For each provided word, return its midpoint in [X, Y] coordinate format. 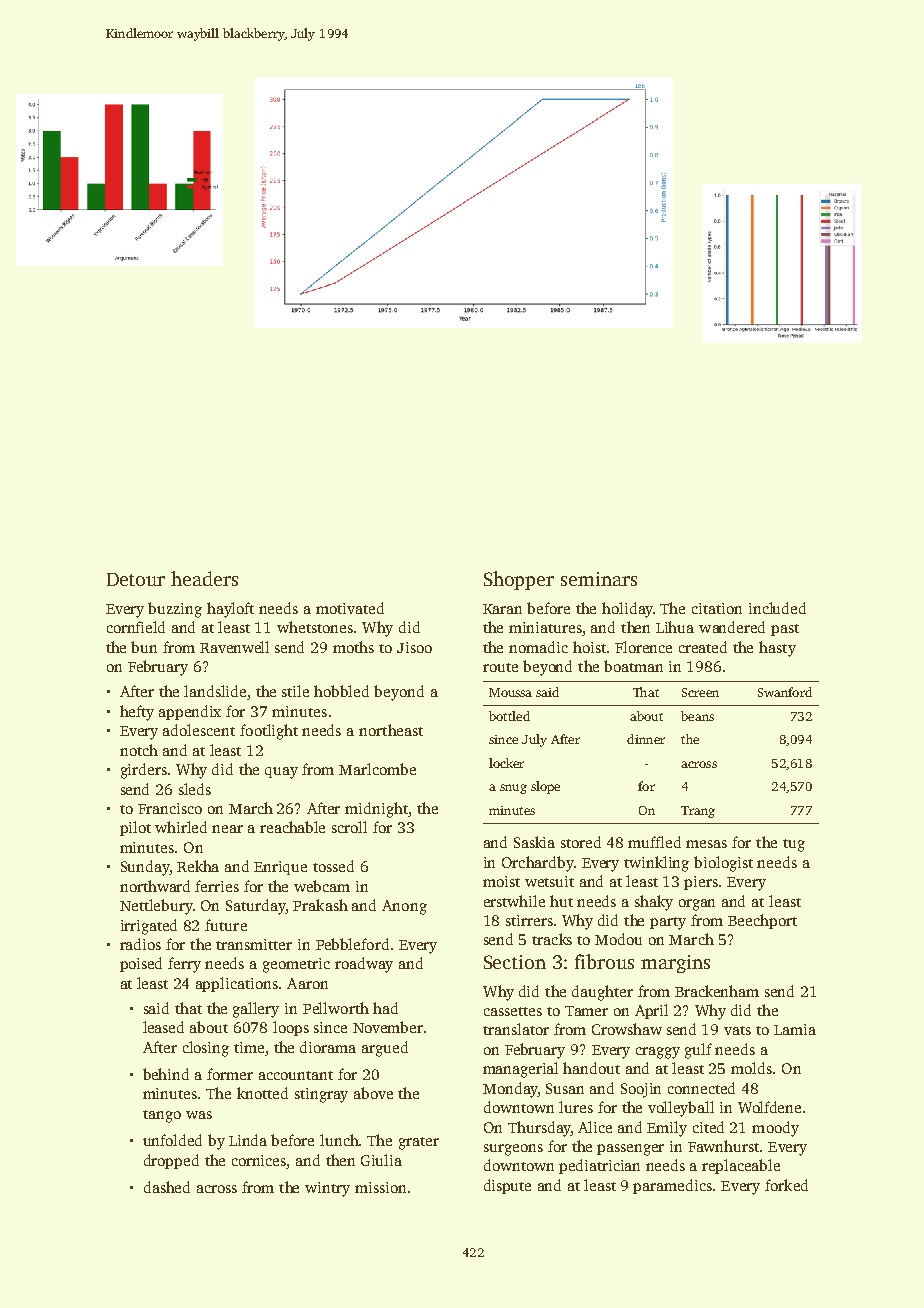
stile [295, 691]
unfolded [172, 1140]
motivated [350, 608]
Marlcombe [377, 769]
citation [717, 608]
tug [794, 845]
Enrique [280, 868]
